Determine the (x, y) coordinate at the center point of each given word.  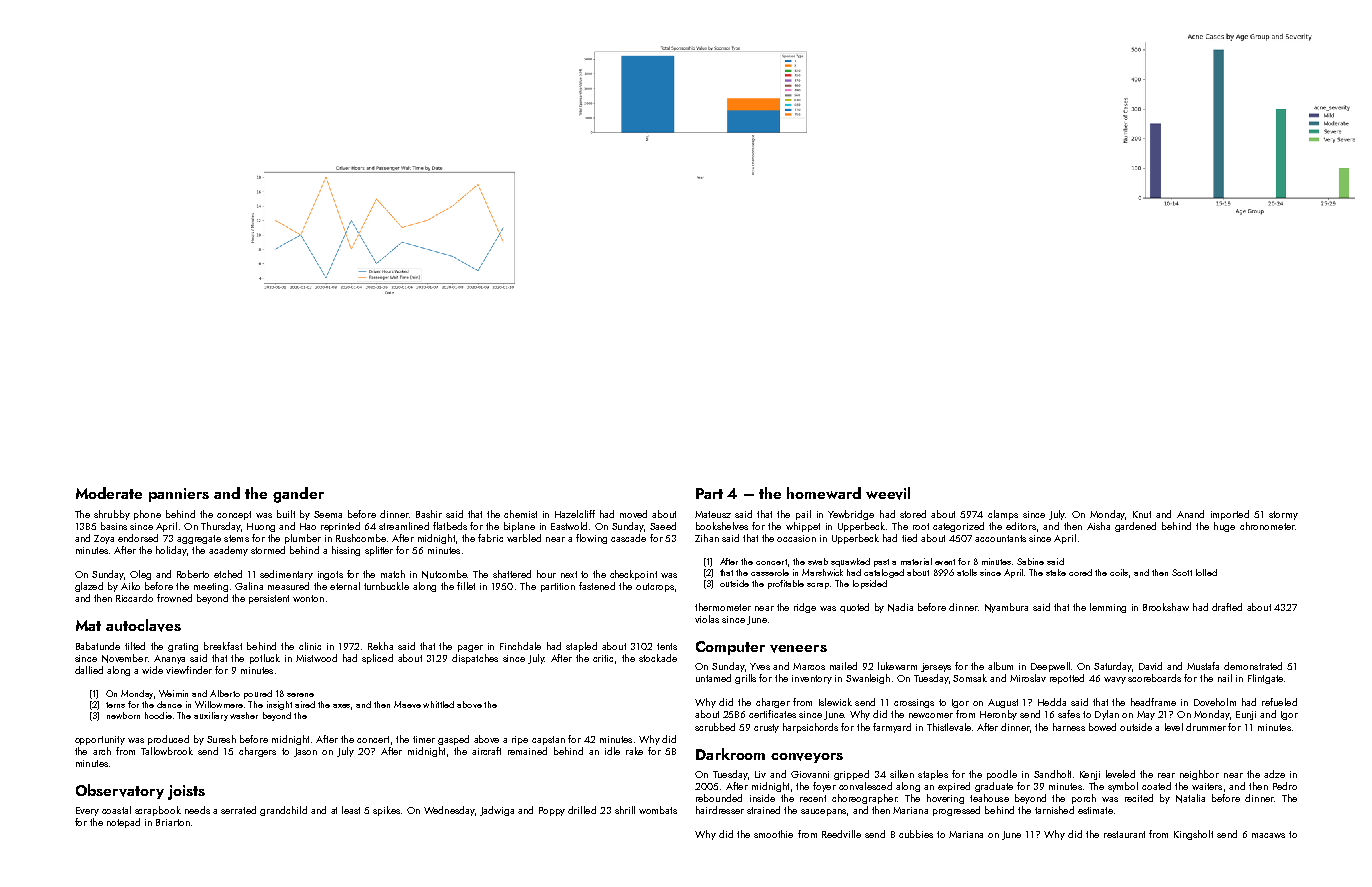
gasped (453, 740)
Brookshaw (1166, 607)
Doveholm (1215, 702)
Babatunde (98, 646)
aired (305, 704)
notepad (123, 823)
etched (228, 574)
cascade (628, 538)
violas (707, 619)
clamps (1003, 515)
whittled (438, 704)
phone (147, 515)
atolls (967, 572)
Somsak (970, 678)
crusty (766, 728)
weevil (888, 493)
